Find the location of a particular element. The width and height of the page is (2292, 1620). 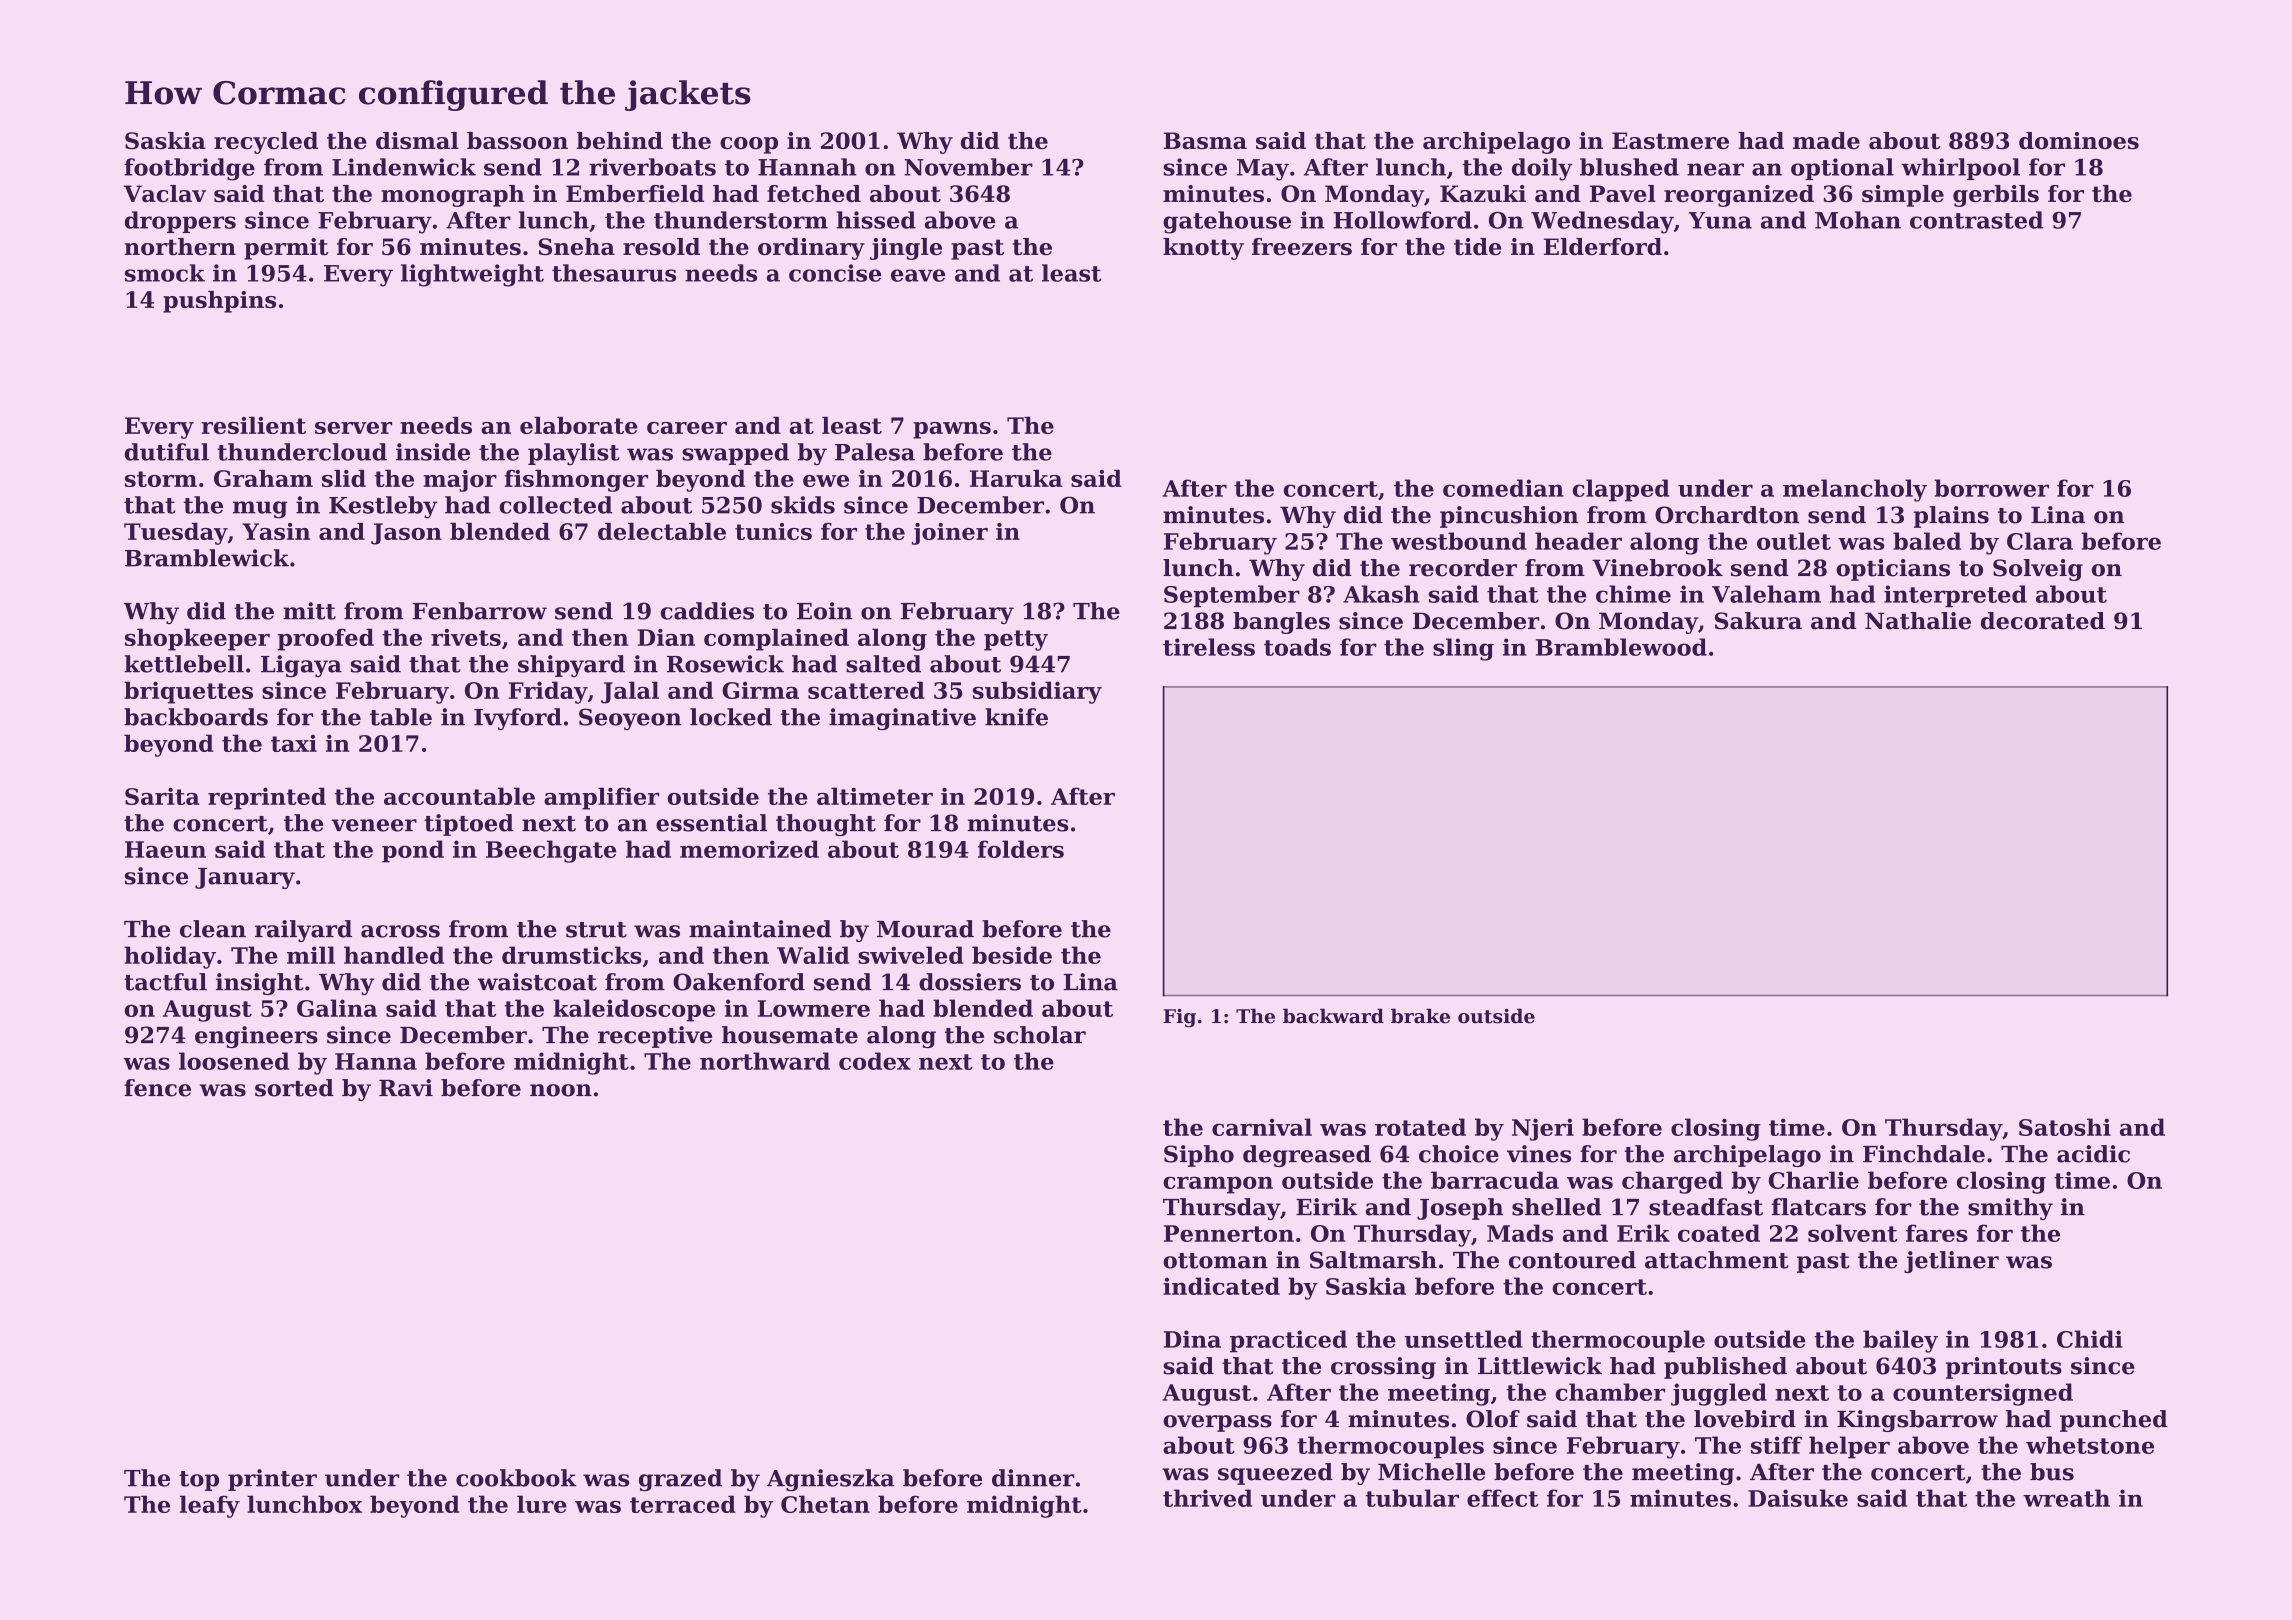

Eastmere is located at coordinates (1670, 140).
